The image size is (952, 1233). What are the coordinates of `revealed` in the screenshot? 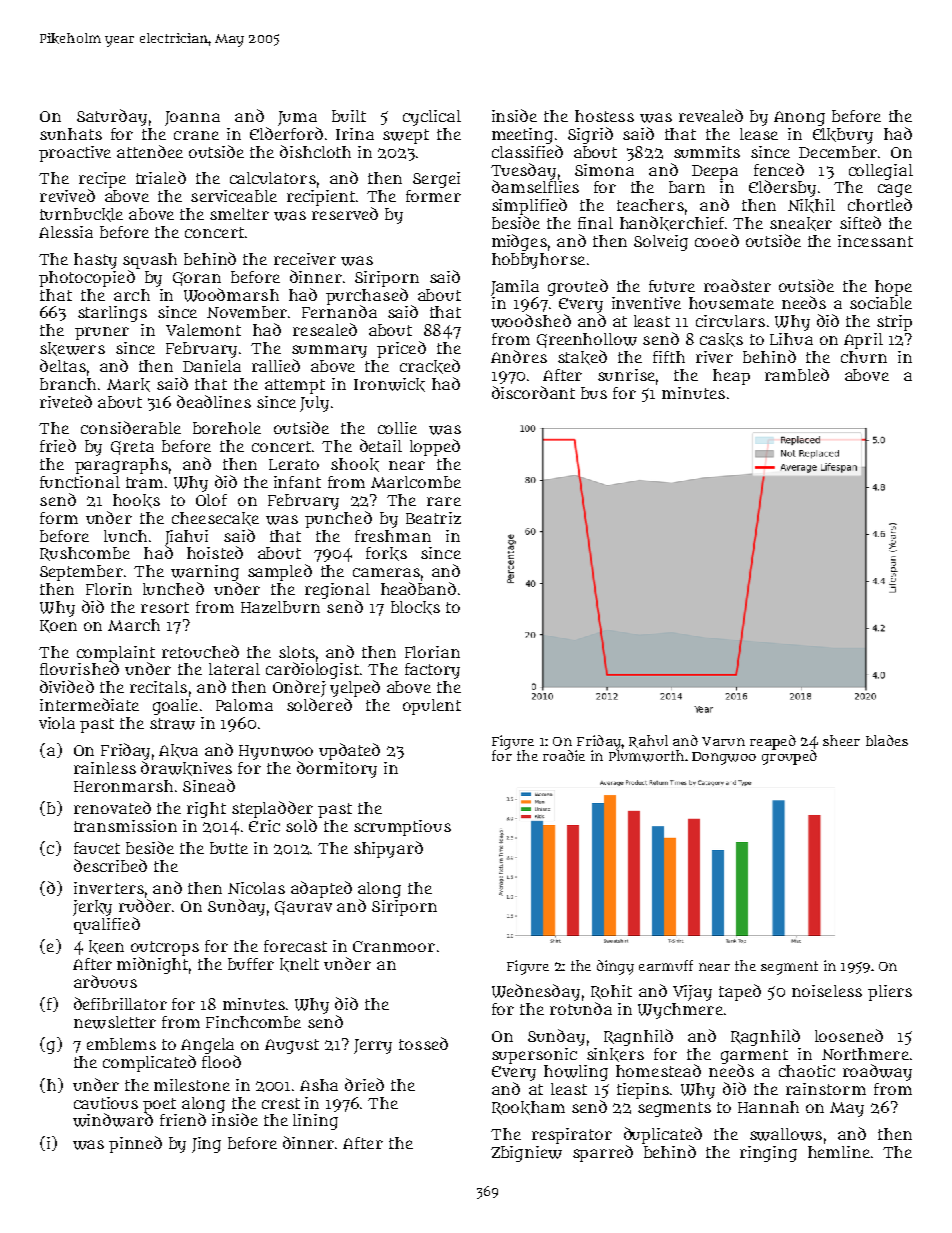 It's located at (711, 115).
